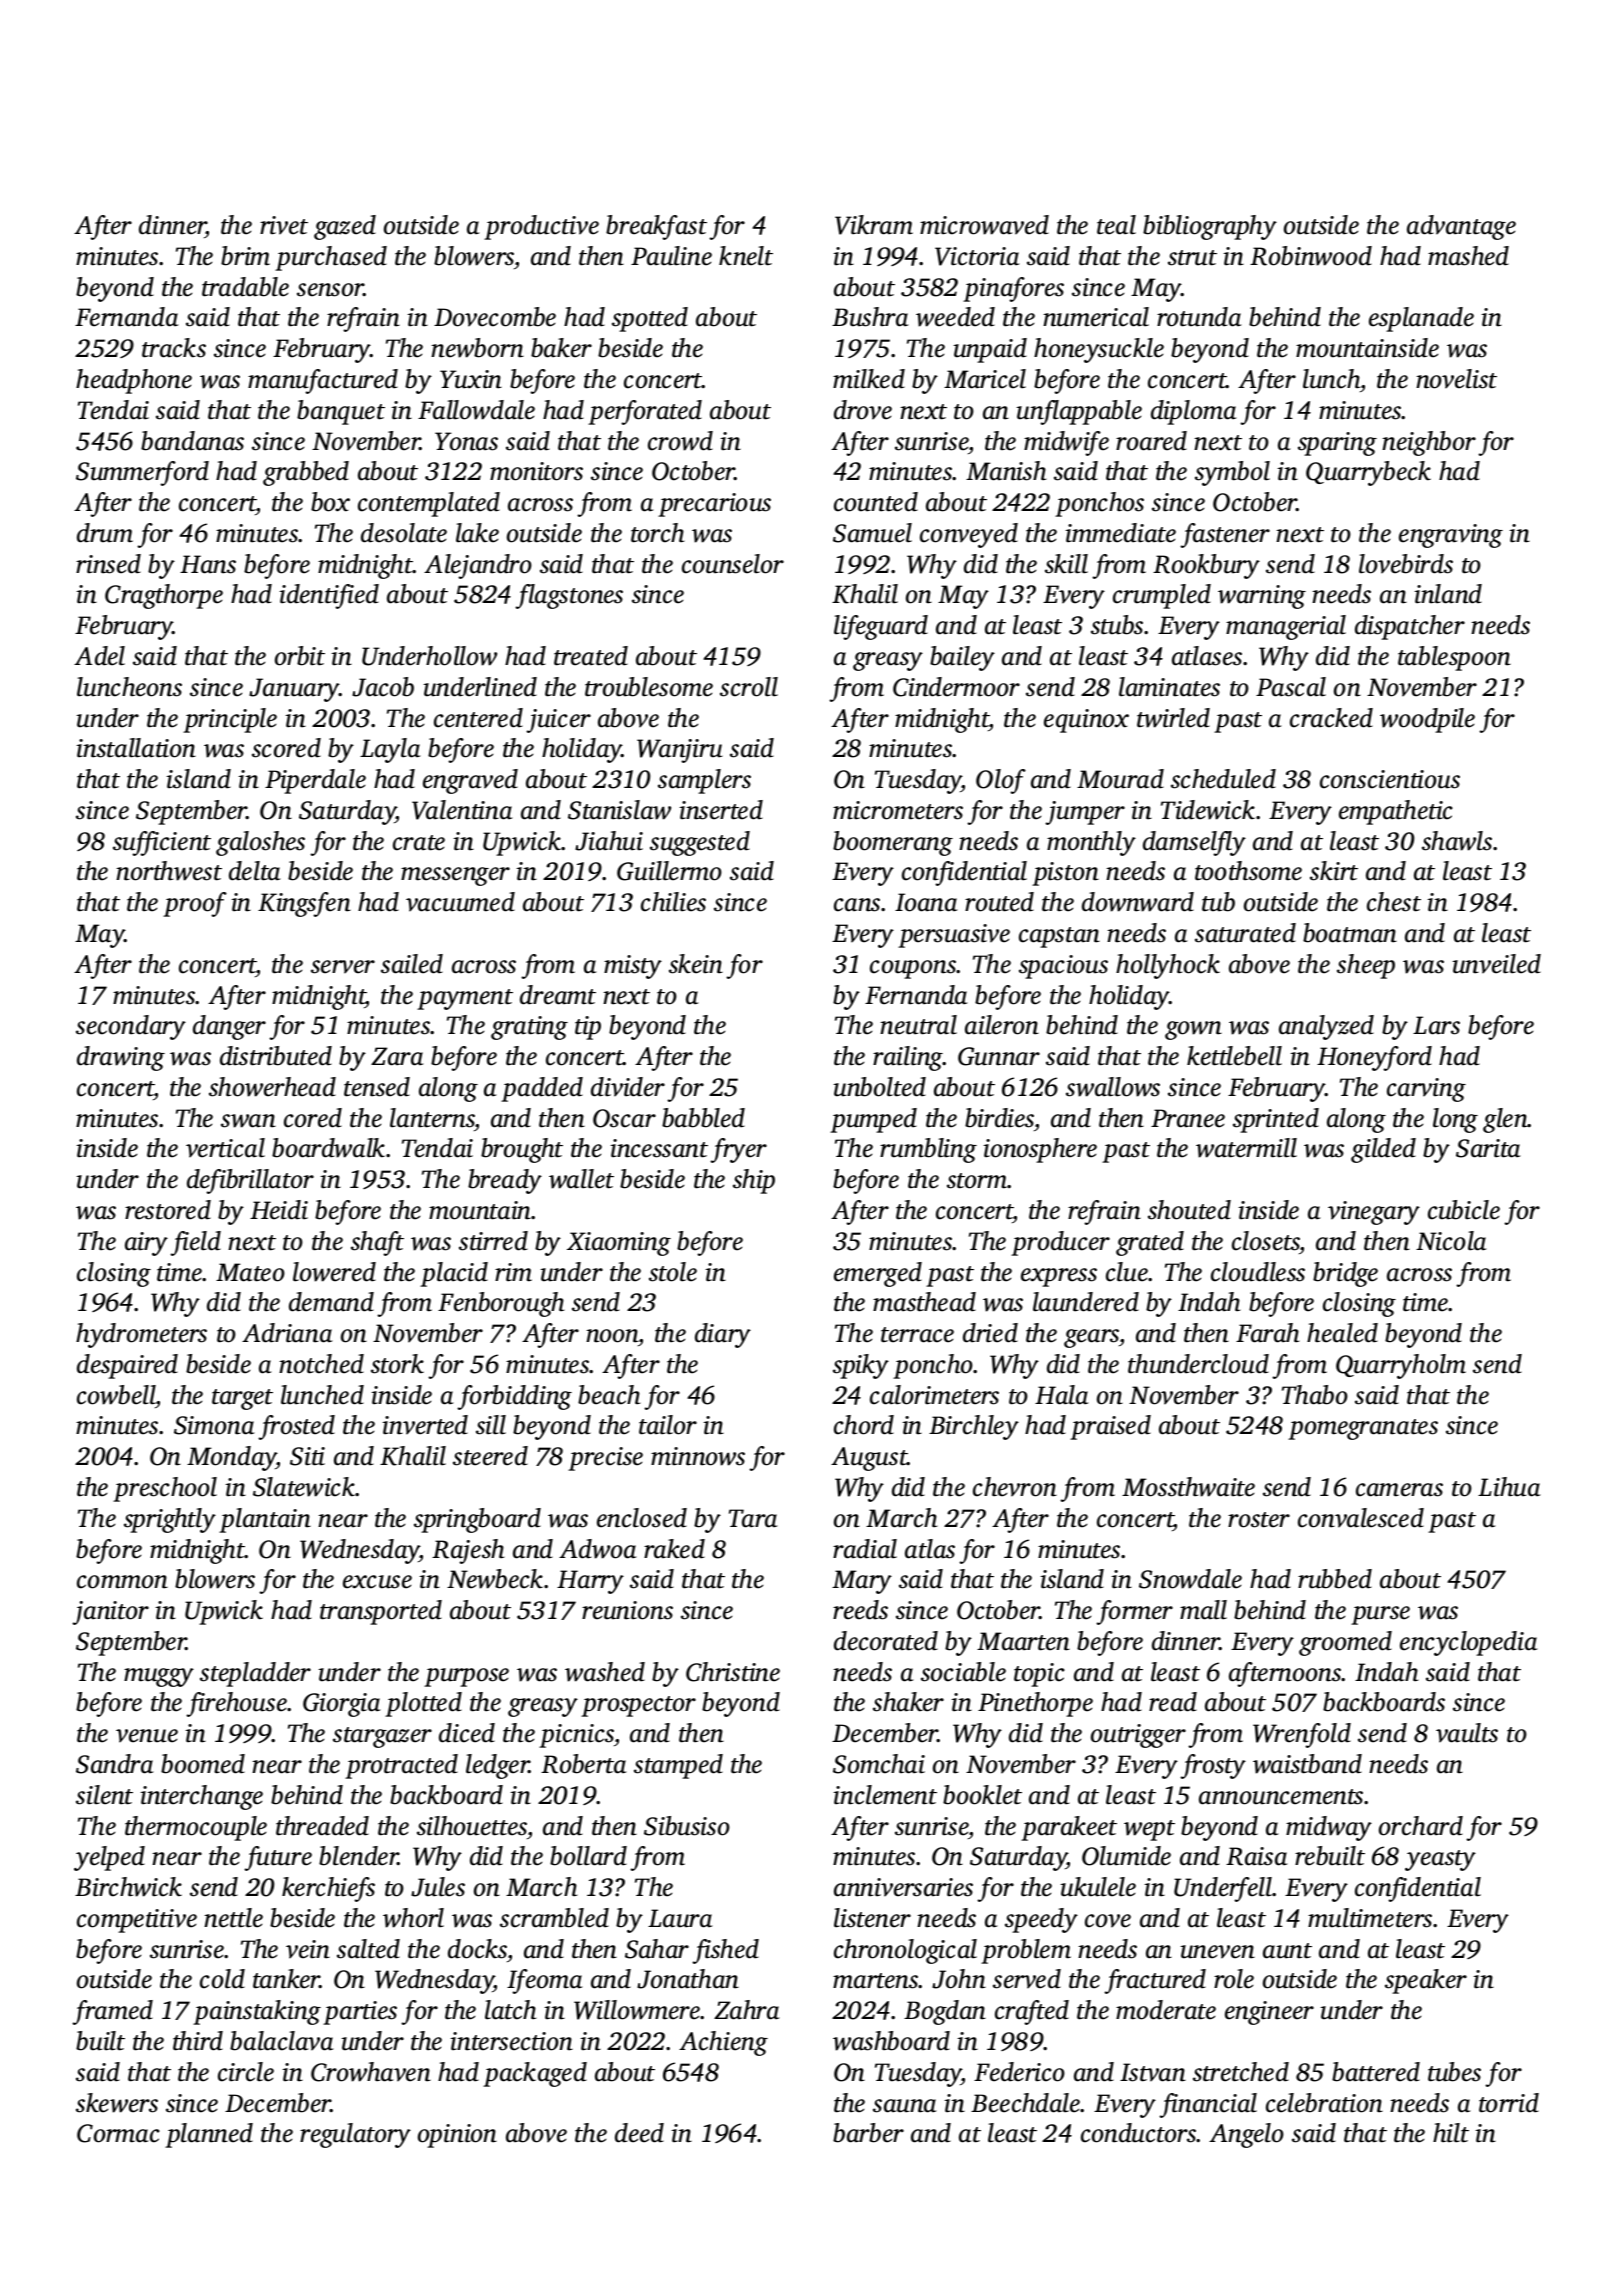  What do you see at coordinates (245, 256) in the screenshot?
I see `brim` at bounding box center [245, 256].
